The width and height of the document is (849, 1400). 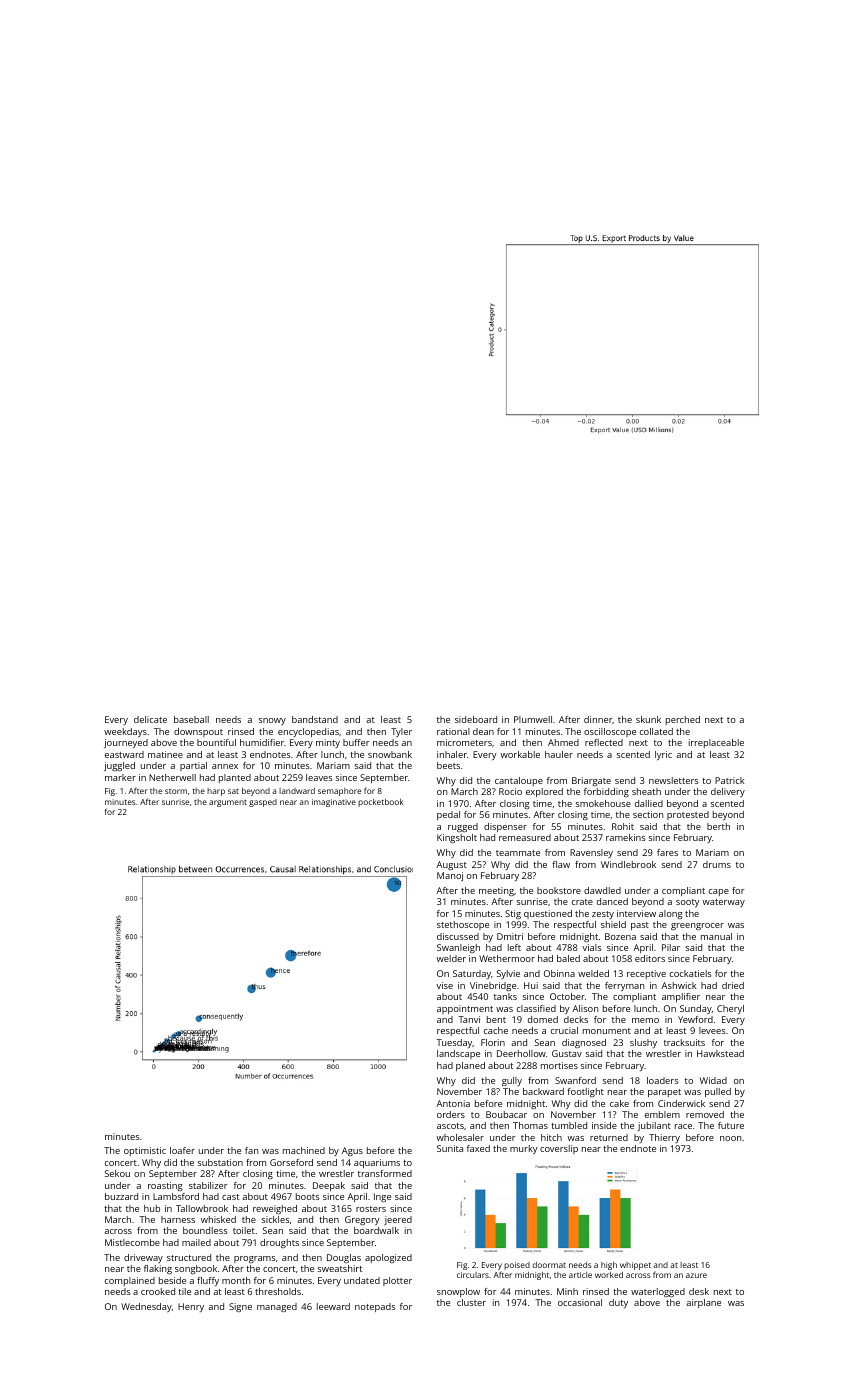 I want to click on matinee, so click(x=165, y=754).
